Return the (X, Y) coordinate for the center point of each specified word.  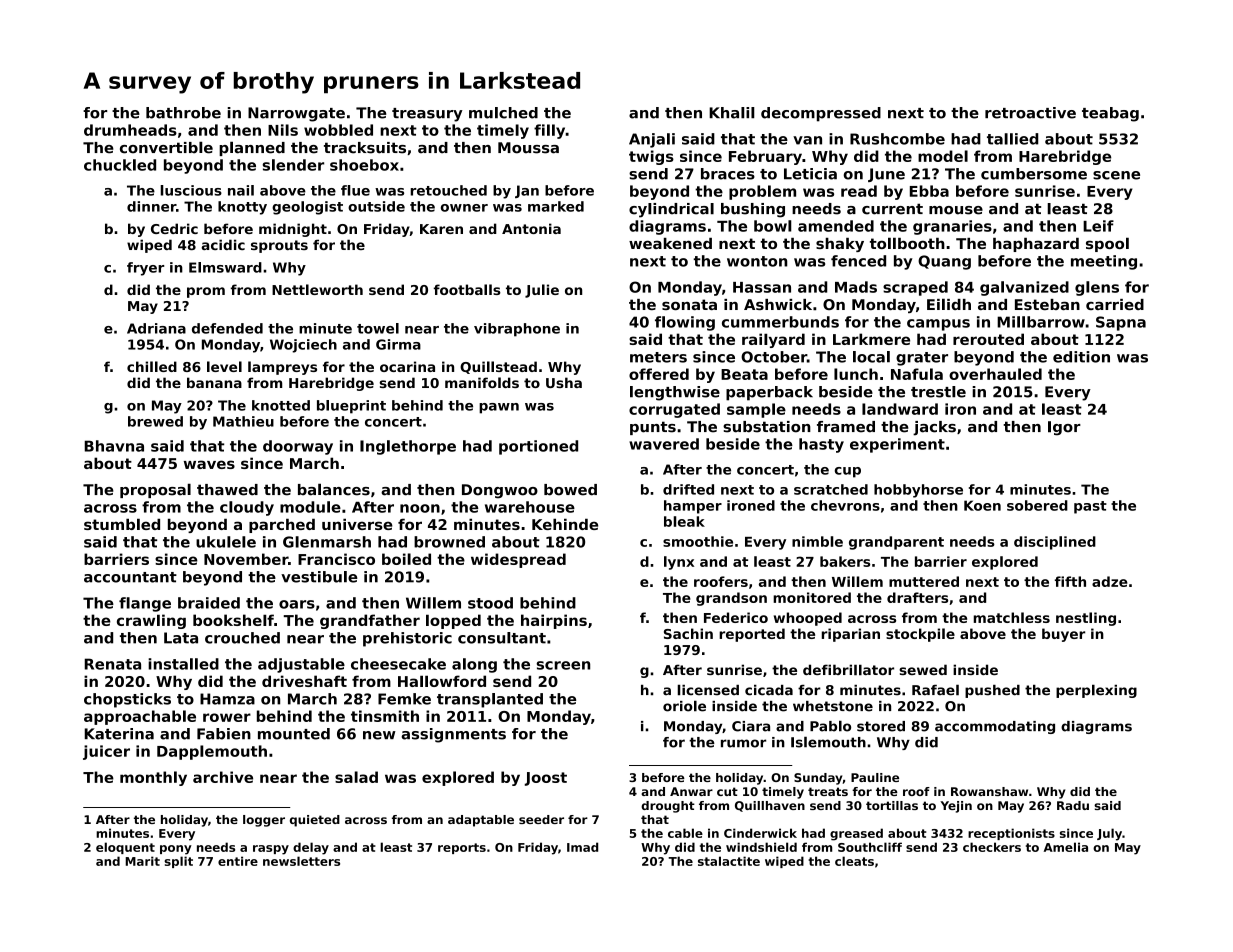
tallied (1012, 139)
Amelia (1066, 847)
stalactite (729, 861)
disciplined (1055, 543)
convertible (166, 147)
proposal (155, 490)
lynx (679, 563)
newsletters (301, 861)
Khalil (732, 113)
